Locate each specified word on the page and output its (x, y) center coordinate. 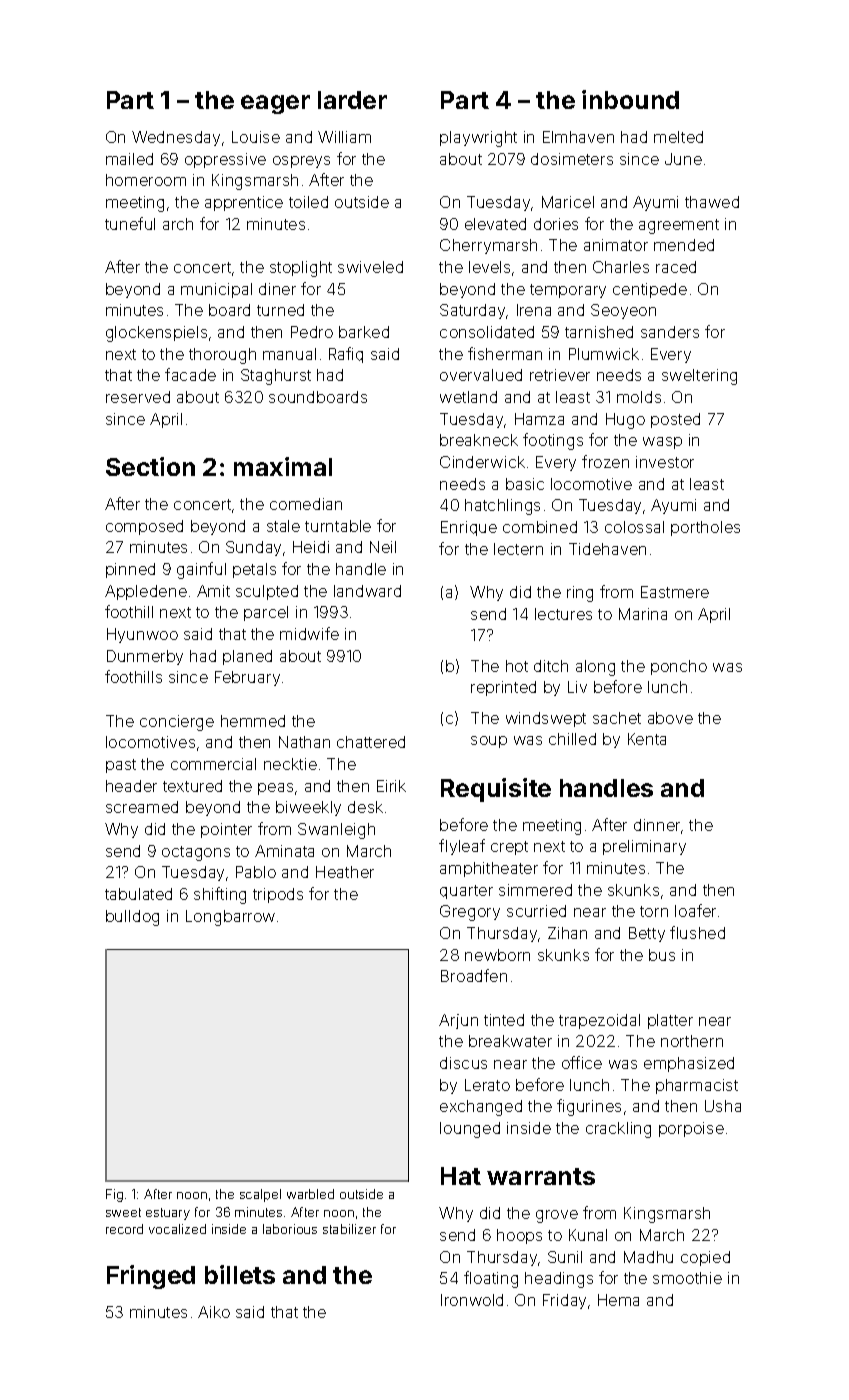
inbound (630, 99)
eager (275, 104)
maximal (283, 466)
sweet (123, 1212)
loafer (695, 910)
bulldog (132, 918)
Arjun (458, 1021)
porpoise (691, 1129)
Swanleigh (336, 831)
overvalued (481, 375)
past (121, 766)
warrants (541, 1176)
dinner (658, 826)
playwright (478, 139)
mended (684, 245)
